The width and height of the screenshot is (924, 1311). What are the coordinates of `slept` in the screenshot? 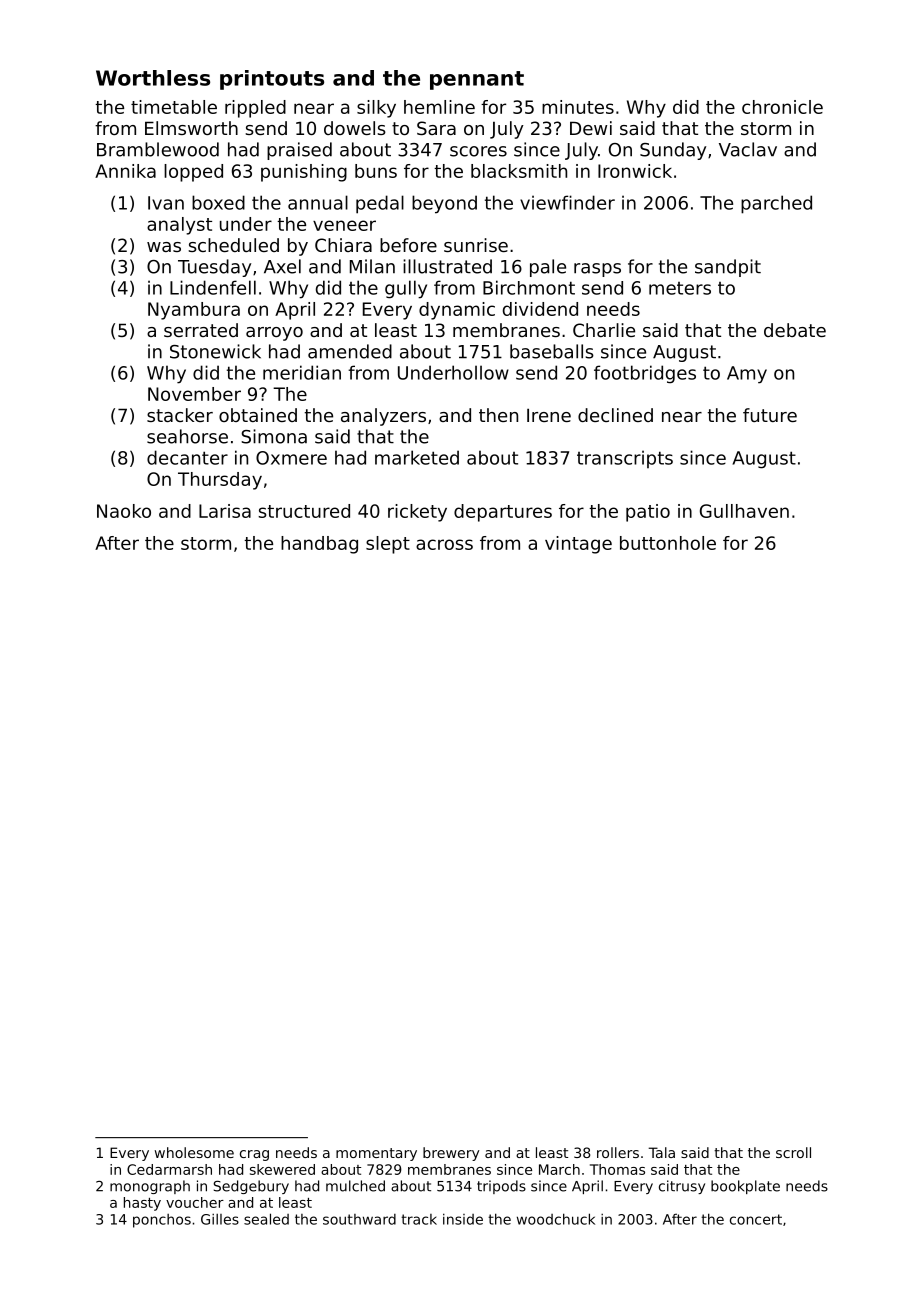 It's located at (388, 545).
